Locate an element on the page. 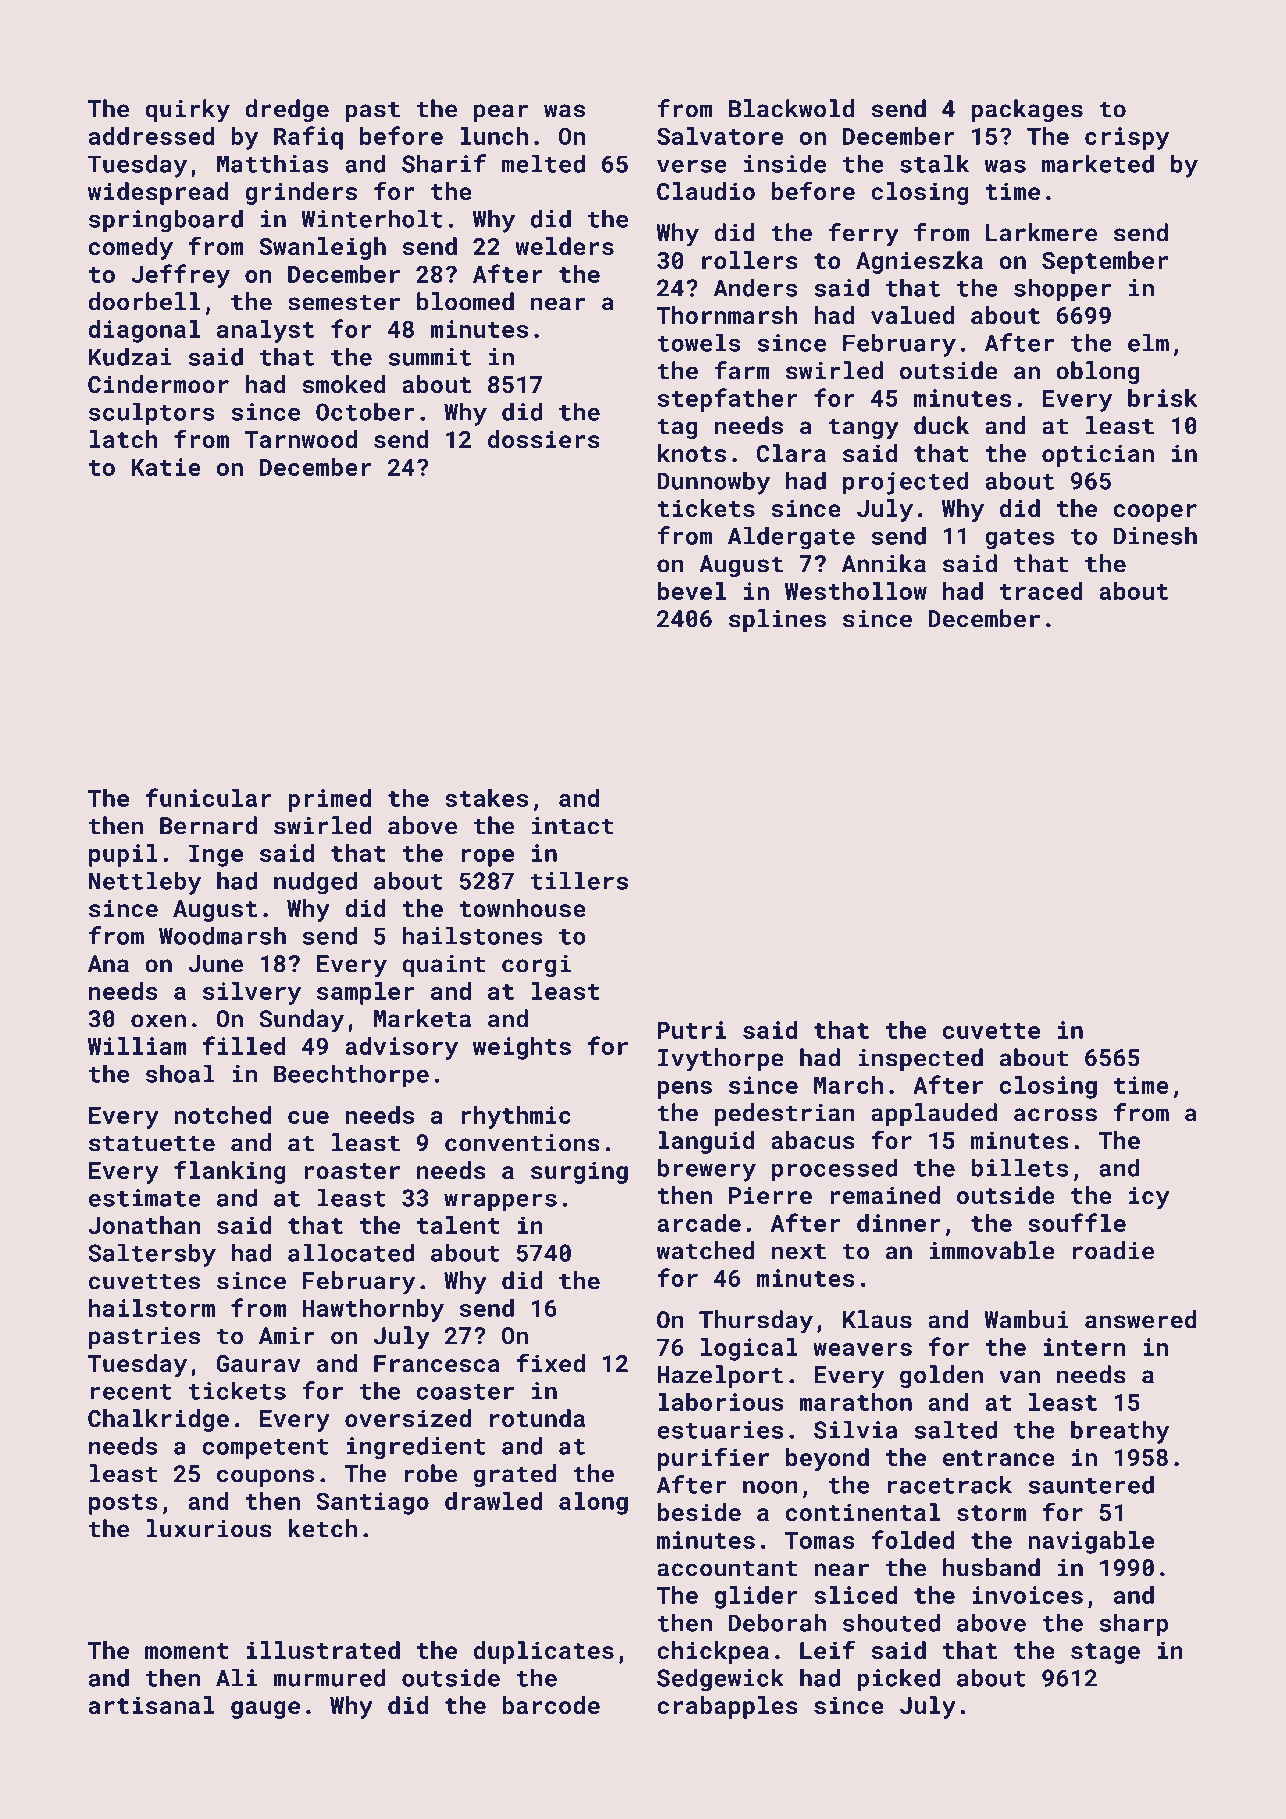 Image resolution: width=1286 pixels, height=1819 pixels. Nettleby is located at coordinates (145, 883).
